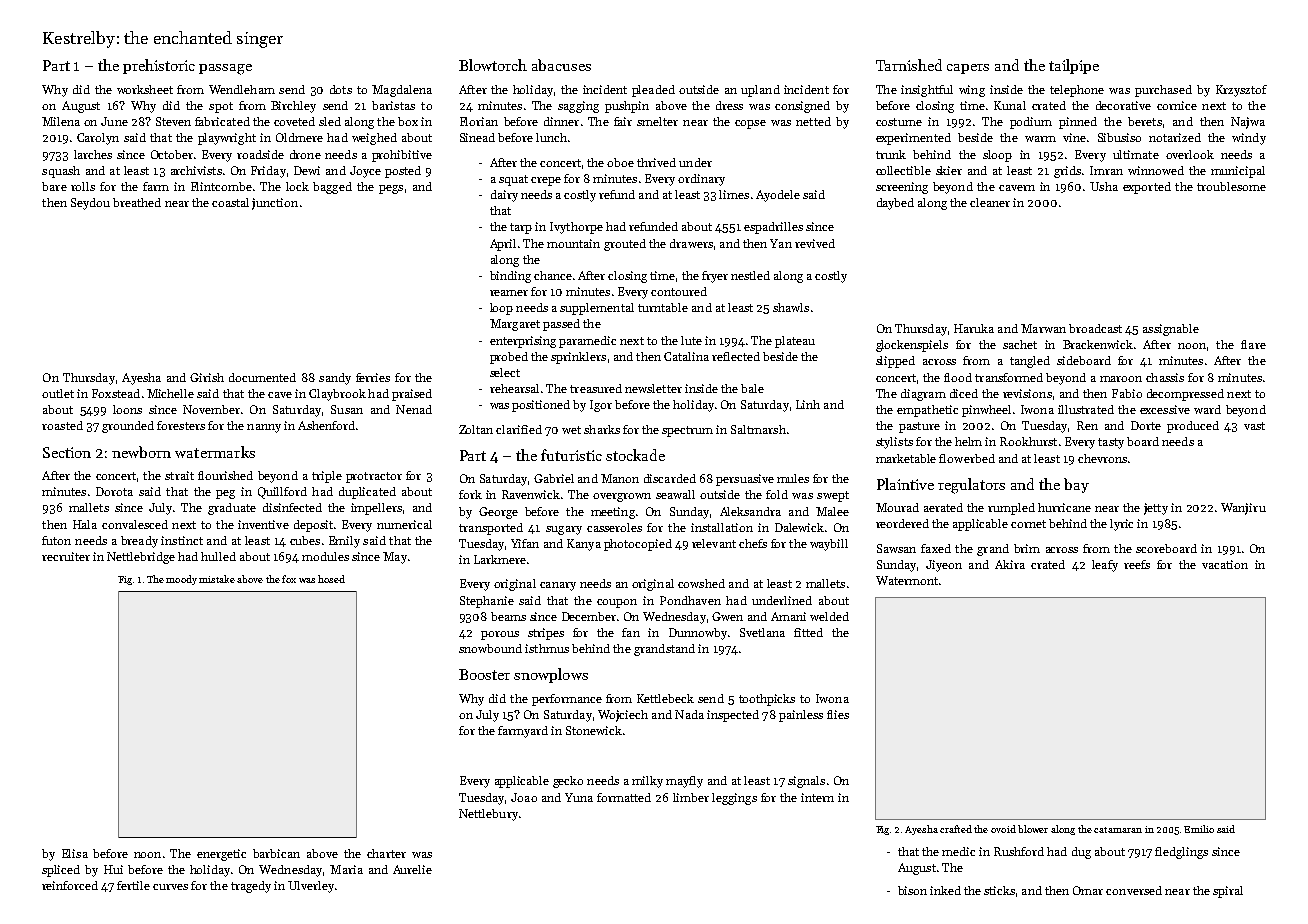 This screenshot has width=1308, height=924. Describe the element at coordinates (912, 890) in the screenshot. I see `bison` at that location.
